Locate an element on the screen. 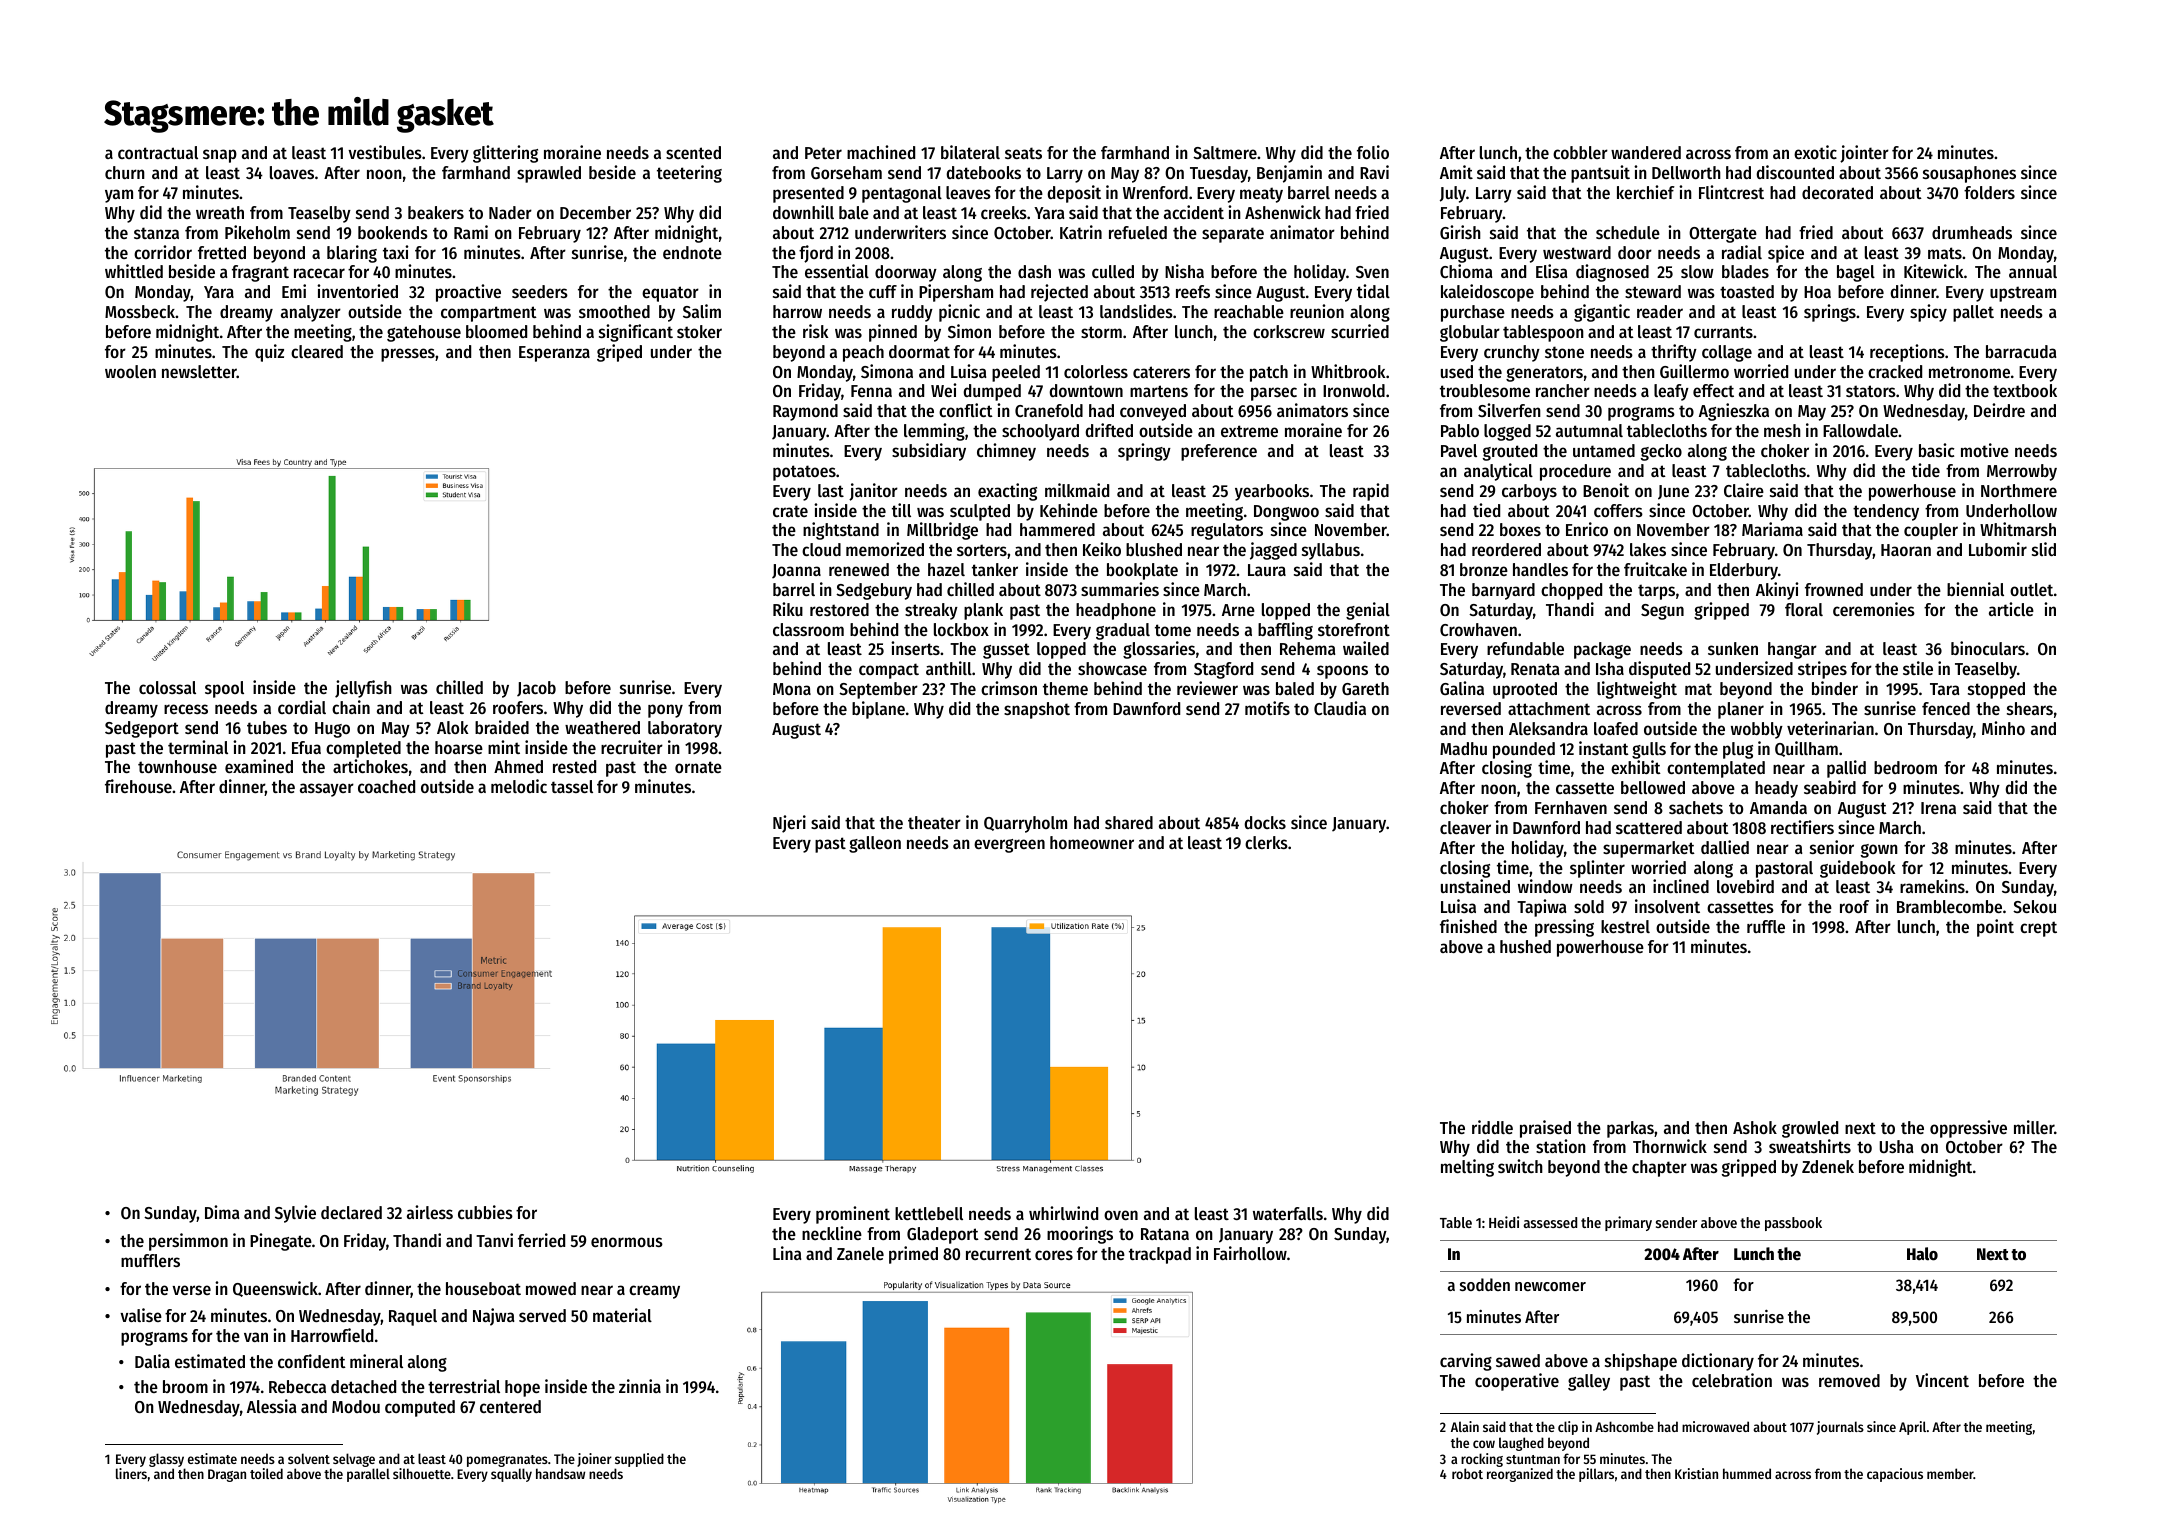 This screenshot has height=1529, width=2162. member is located at coordinates (1950, 1473).
